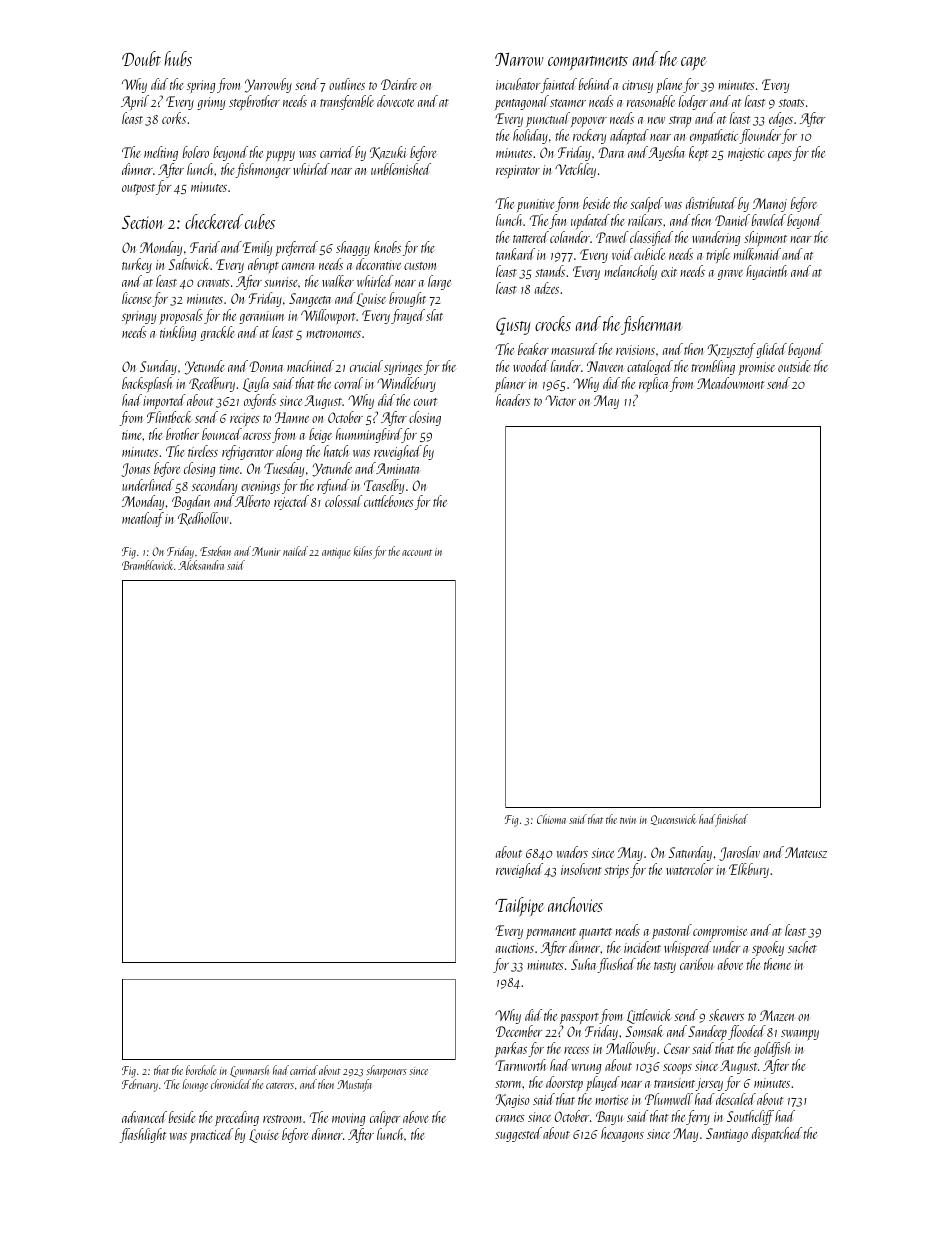 This screenshot has width=952, height=1233. What do you see at coordinates (551, 819) in the screenshot?
I see `Chioma` at bounding box center [551, 819].
